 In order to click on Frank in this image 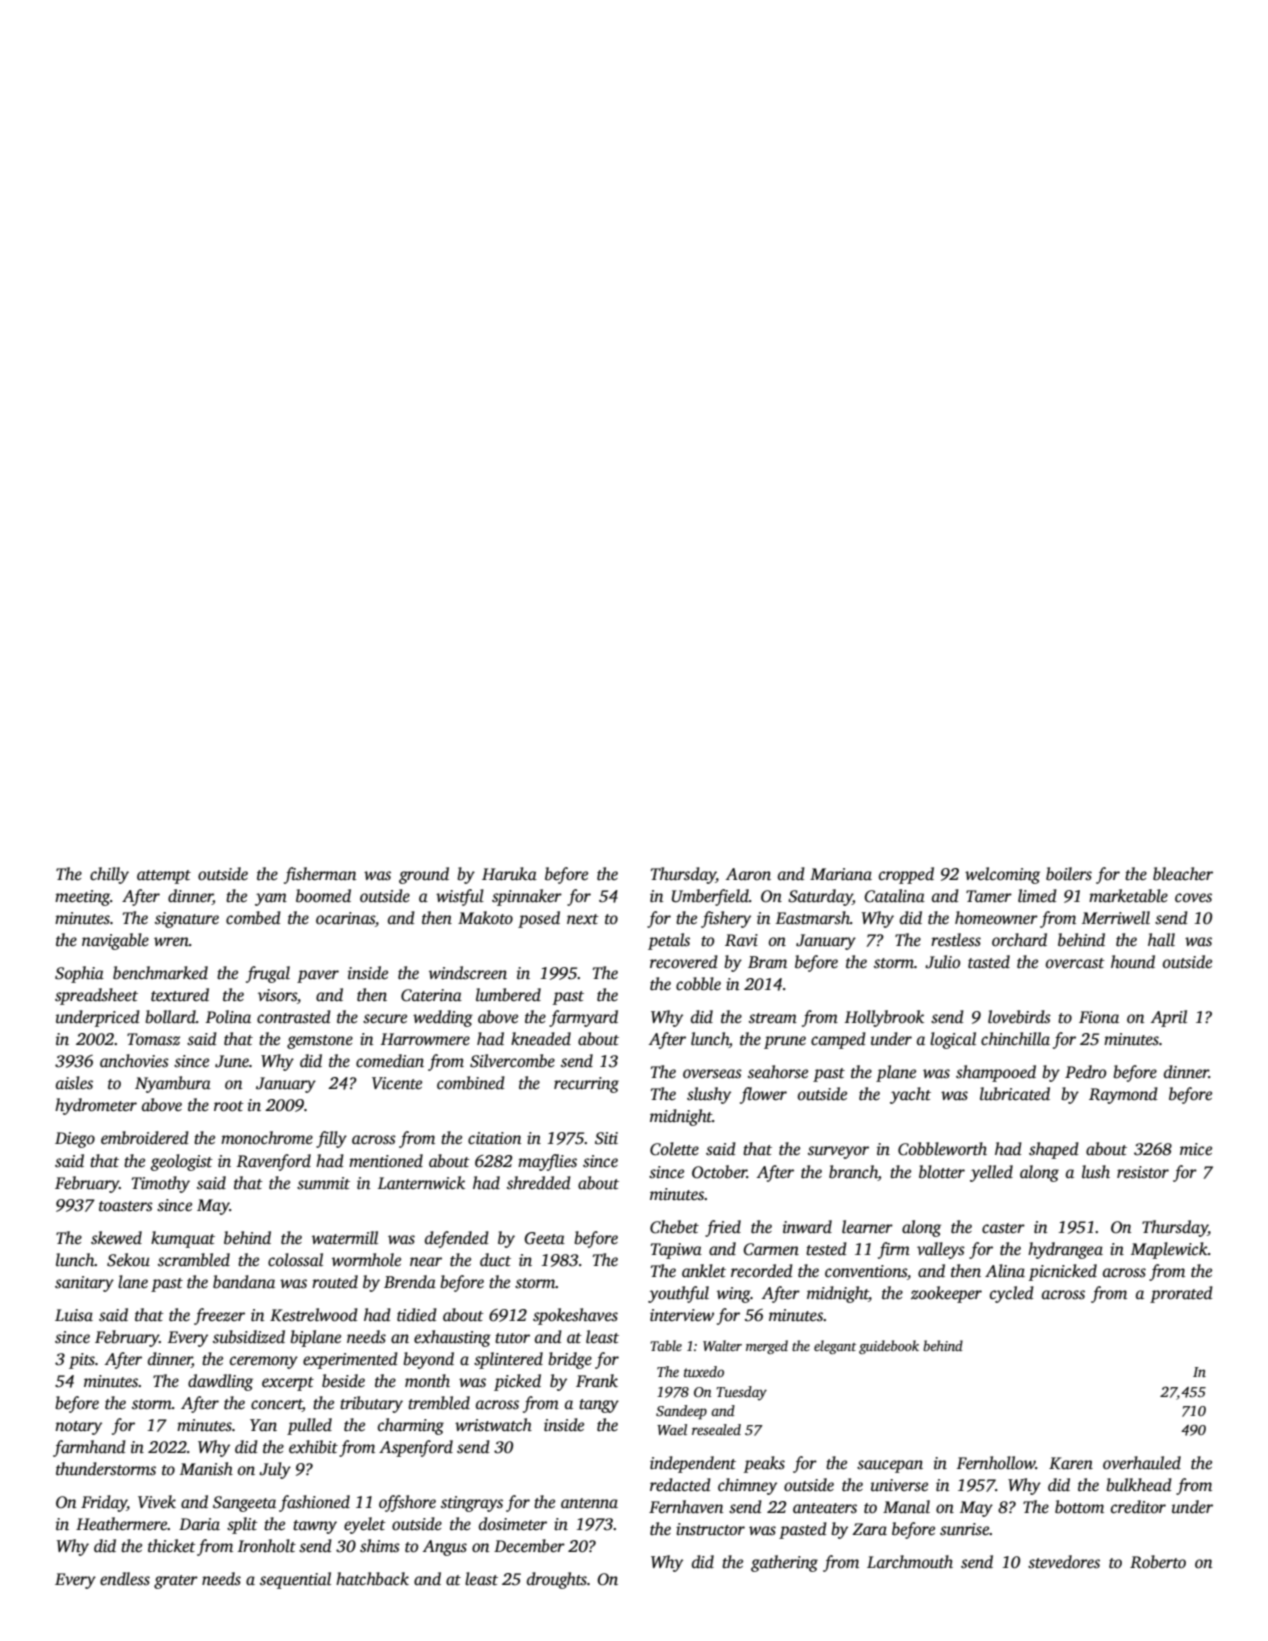, I will do `click(597, 1380)`.
